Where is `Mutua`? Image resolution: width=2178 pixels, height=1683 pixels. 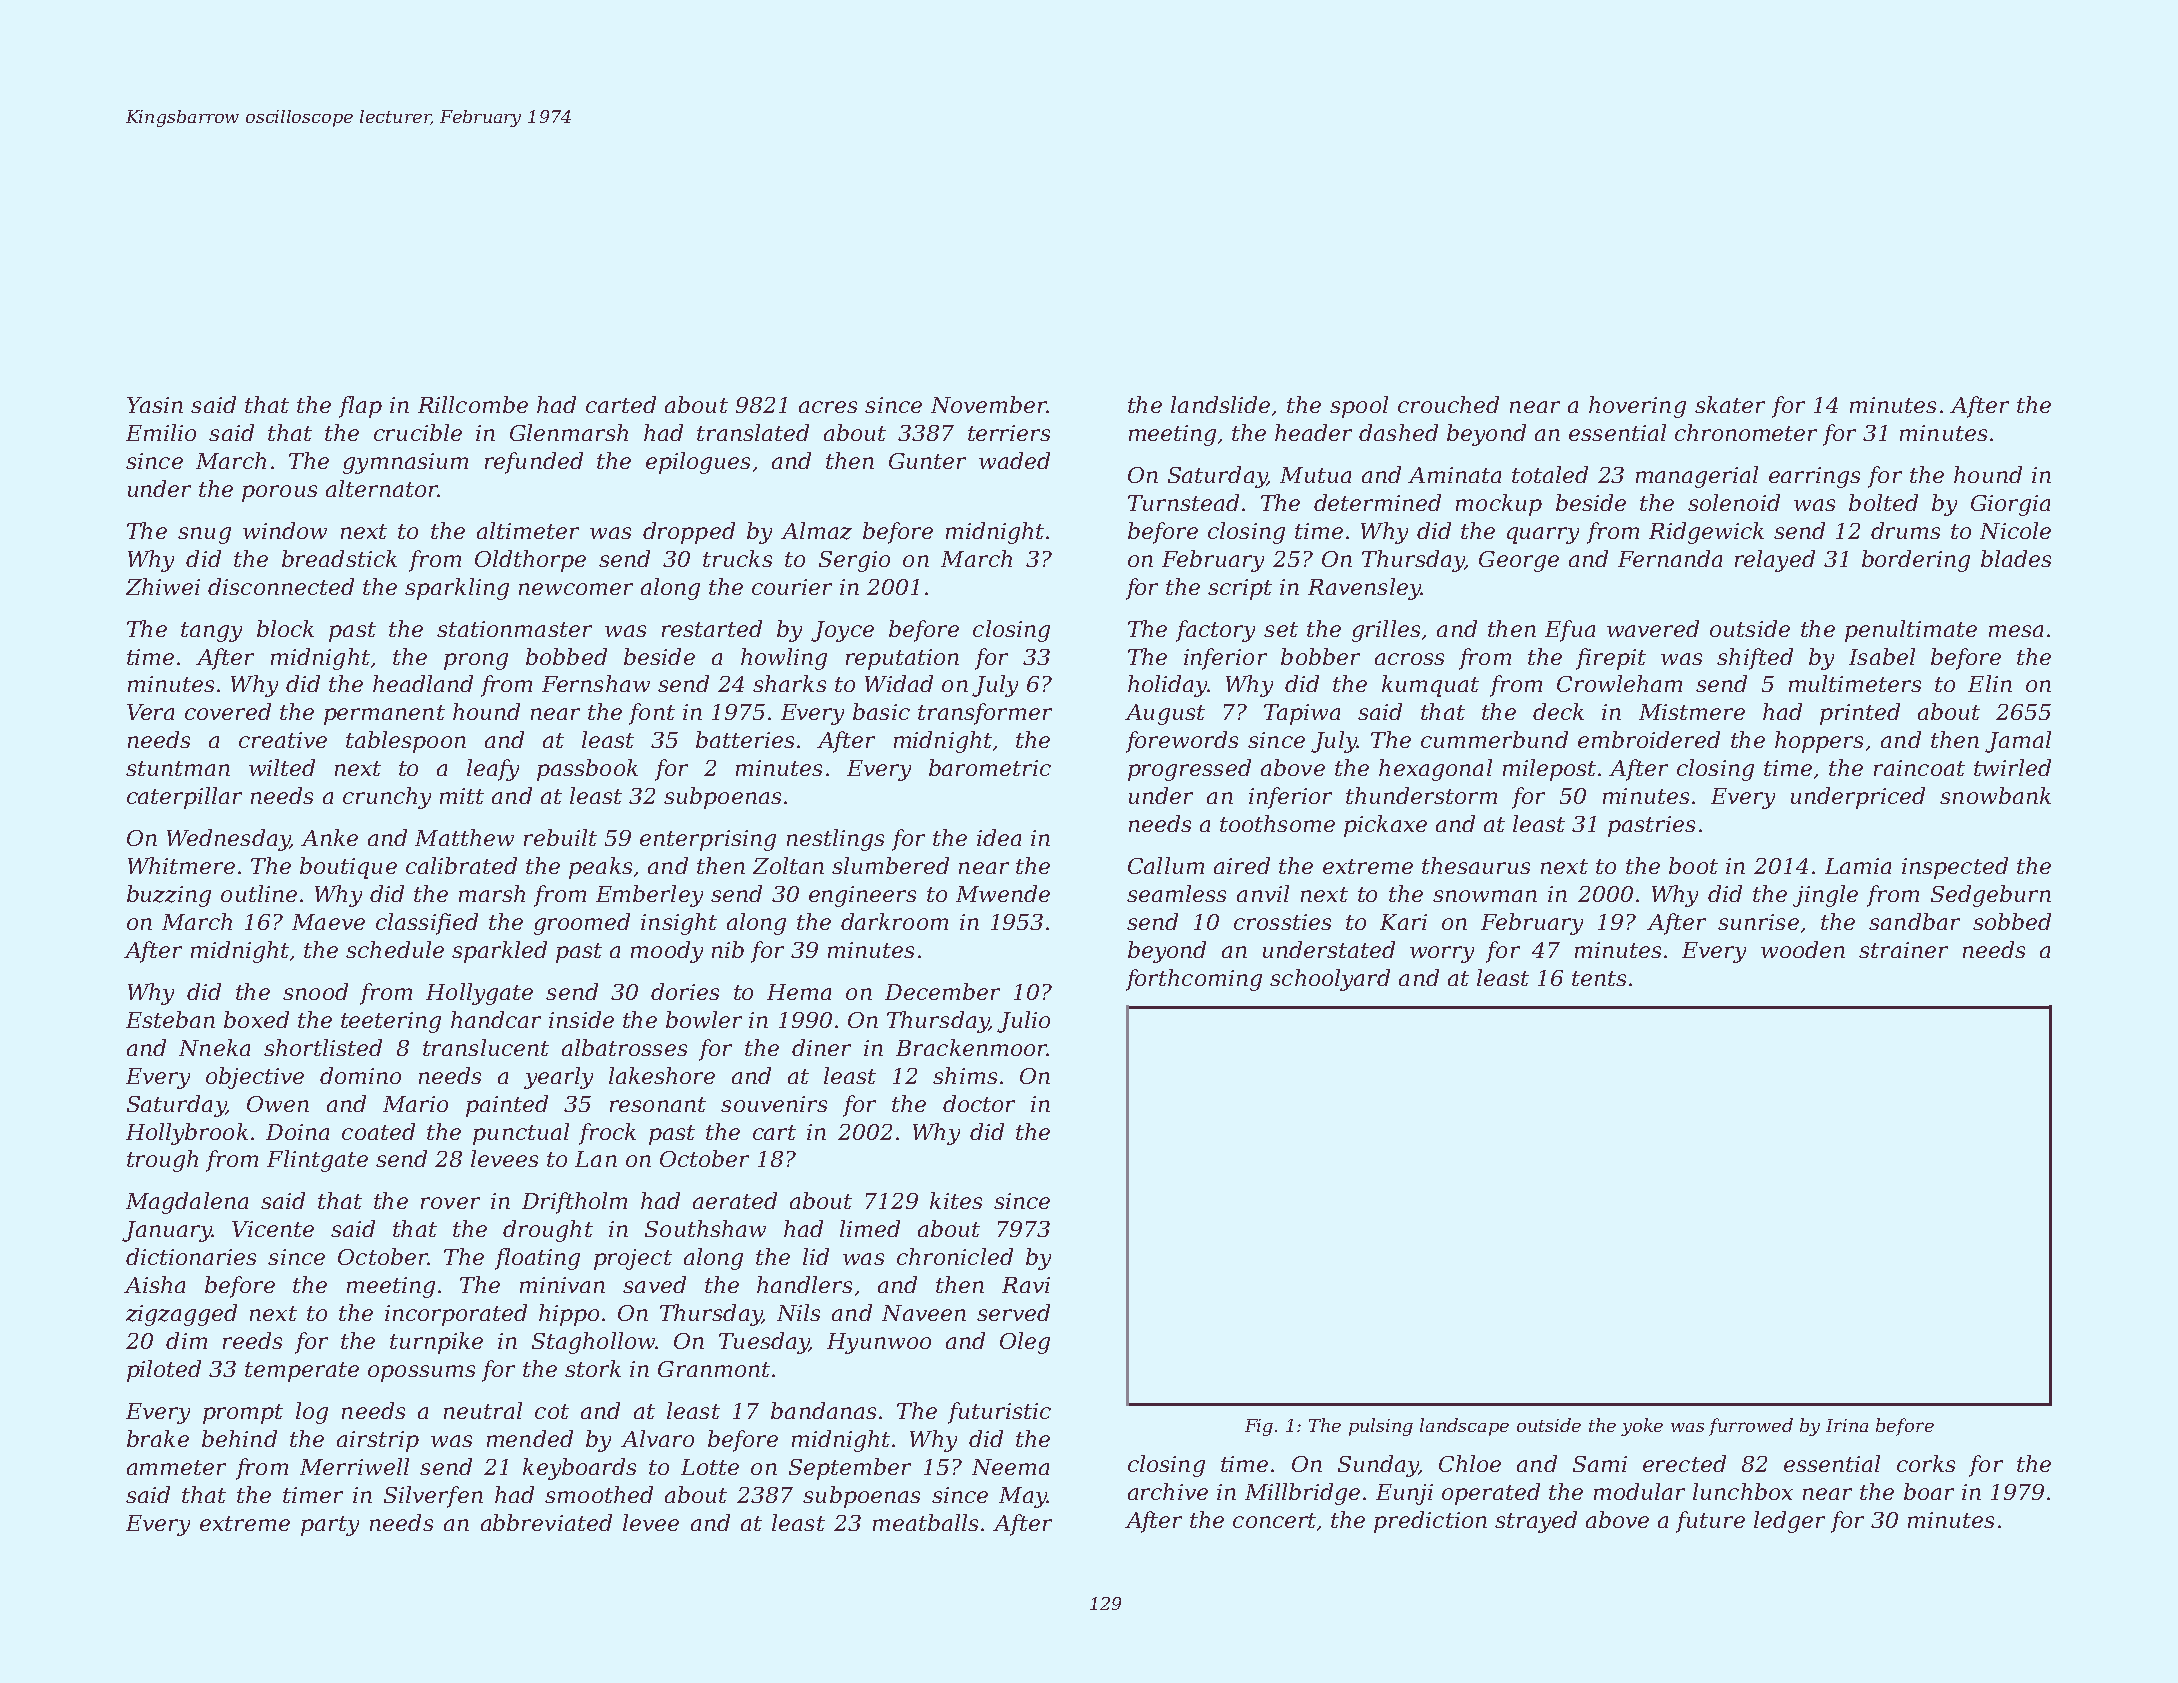
Mutua is located at coordinates (1315, 475).
